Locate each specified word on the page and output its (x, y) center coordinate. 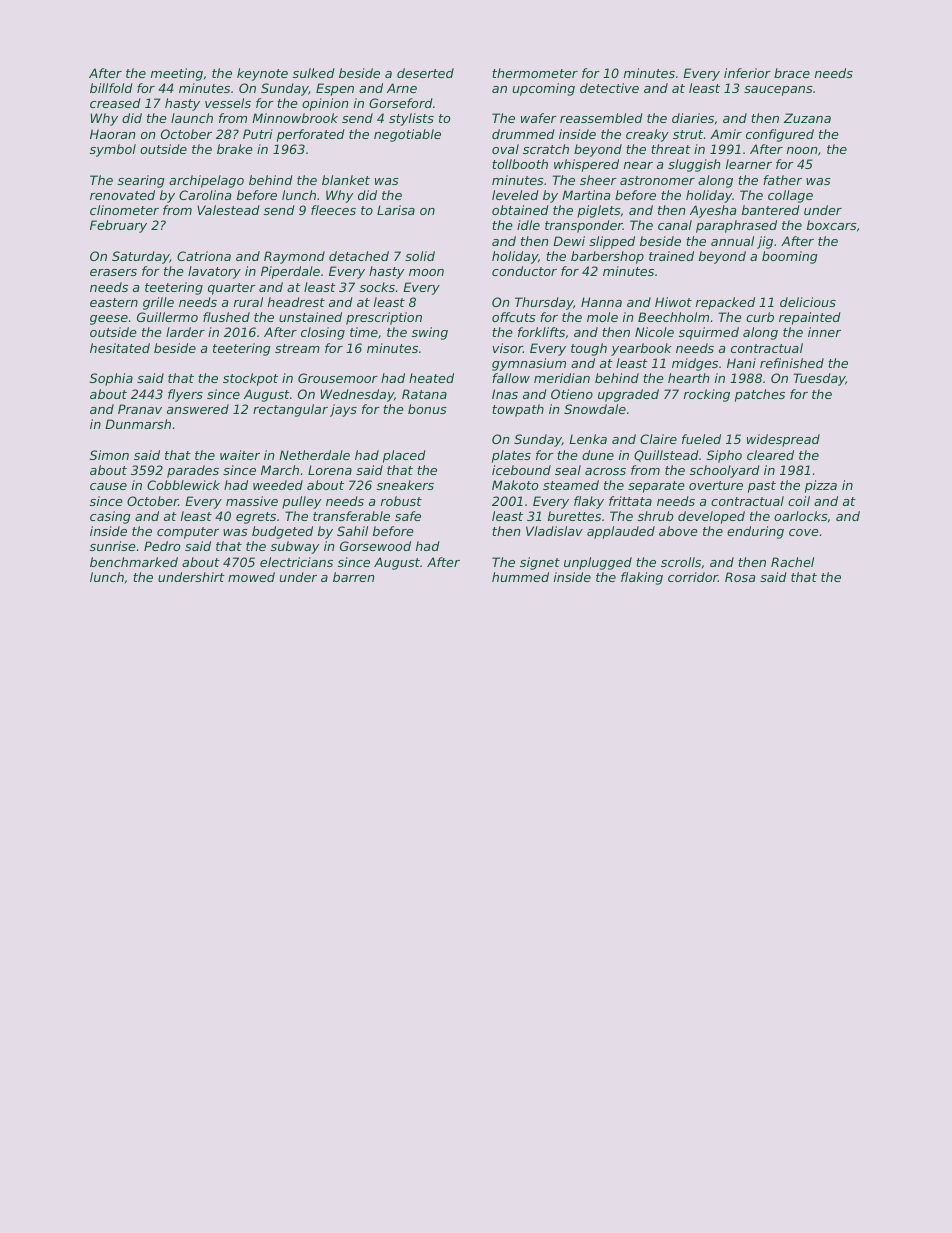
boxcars (832, 225)
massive (252, 501)
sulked (314, 73)
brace (792, 73)
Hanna (601, 302)
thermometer (535, 73)
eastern (114, 302)
